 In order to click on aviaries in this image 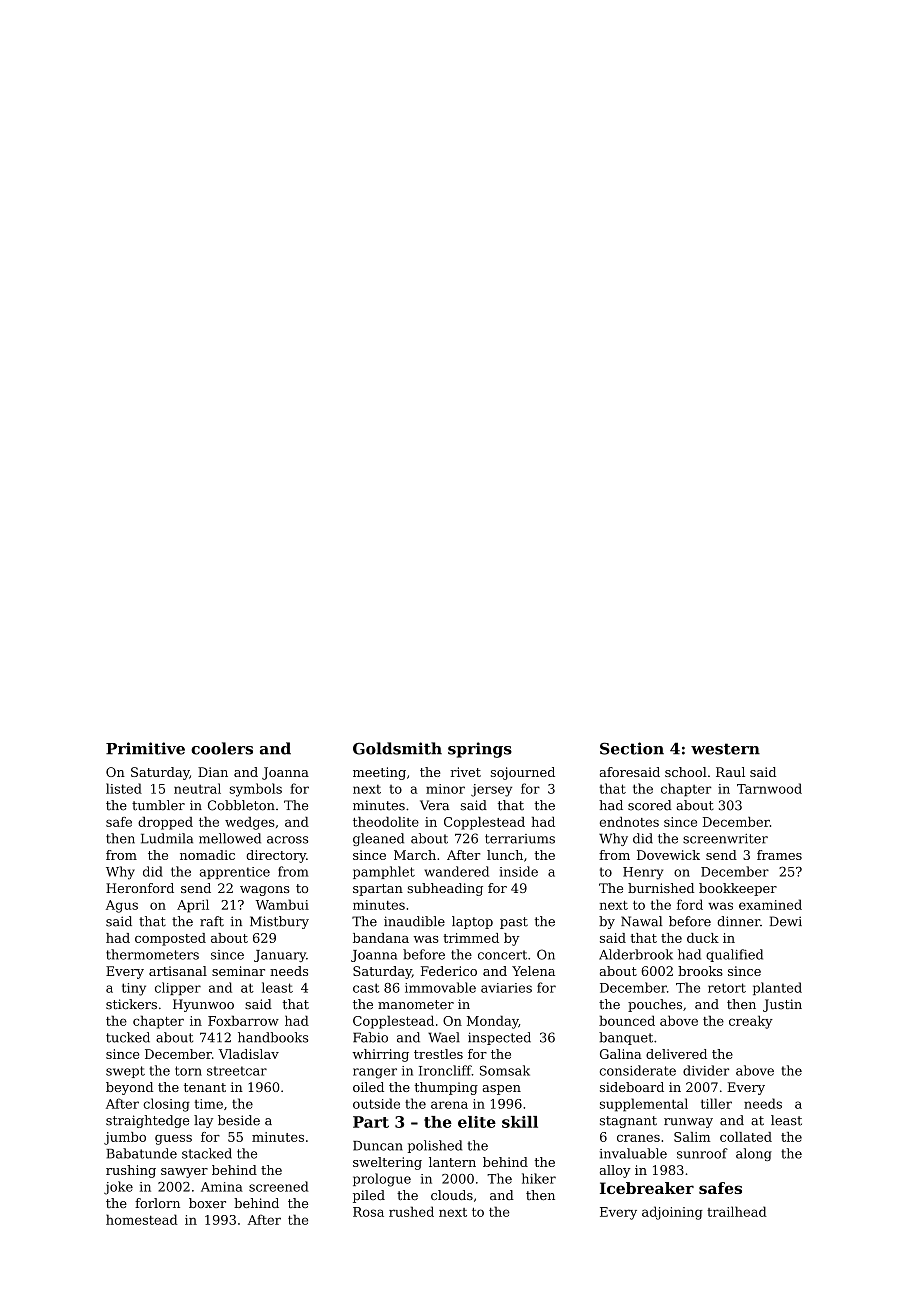, I will do `click(506, 988)`.
